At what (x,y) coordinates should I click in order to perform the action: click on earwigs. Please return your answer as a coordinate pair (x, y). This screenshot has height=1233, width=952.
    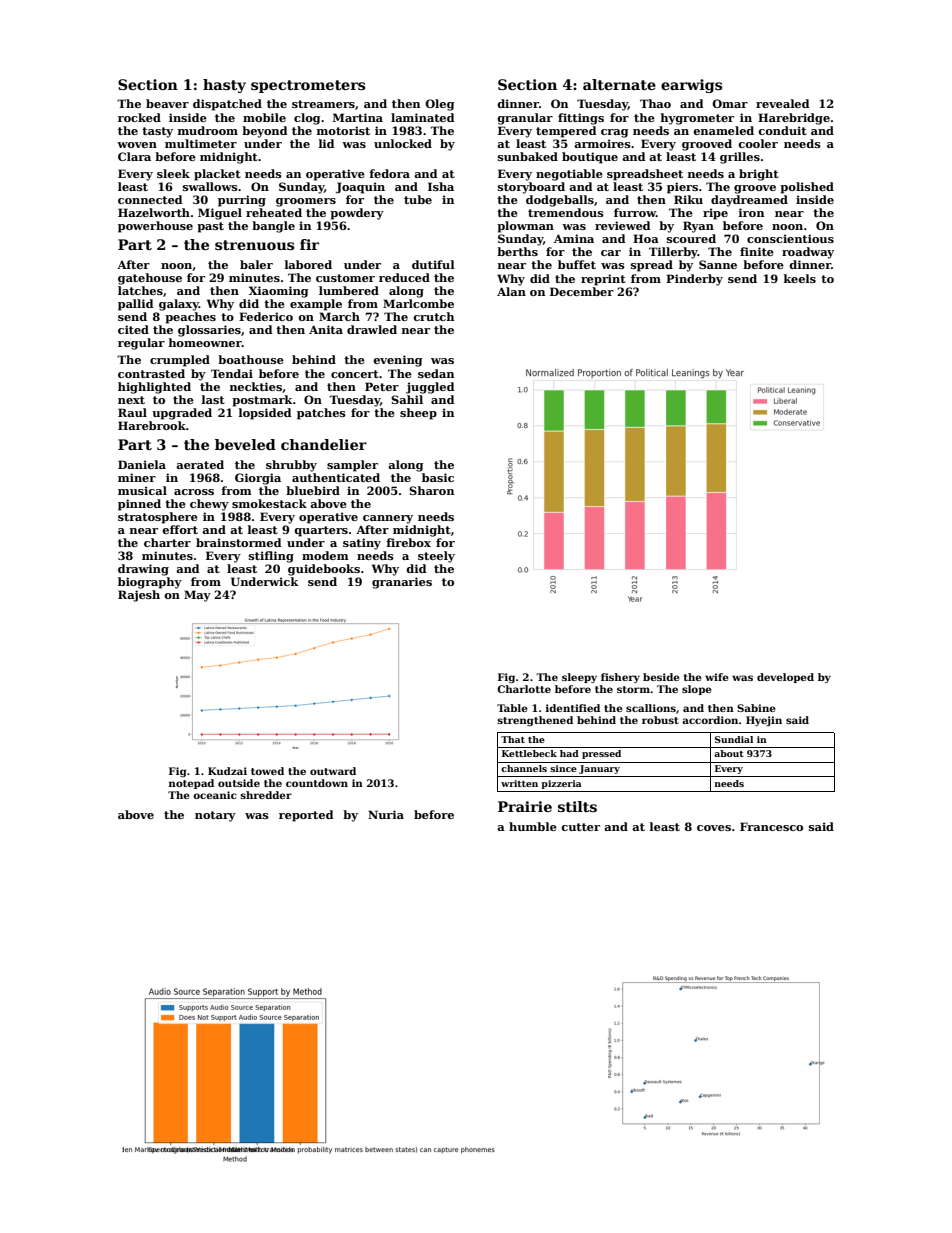
    Looking at the image, I should click on (691, 86).
